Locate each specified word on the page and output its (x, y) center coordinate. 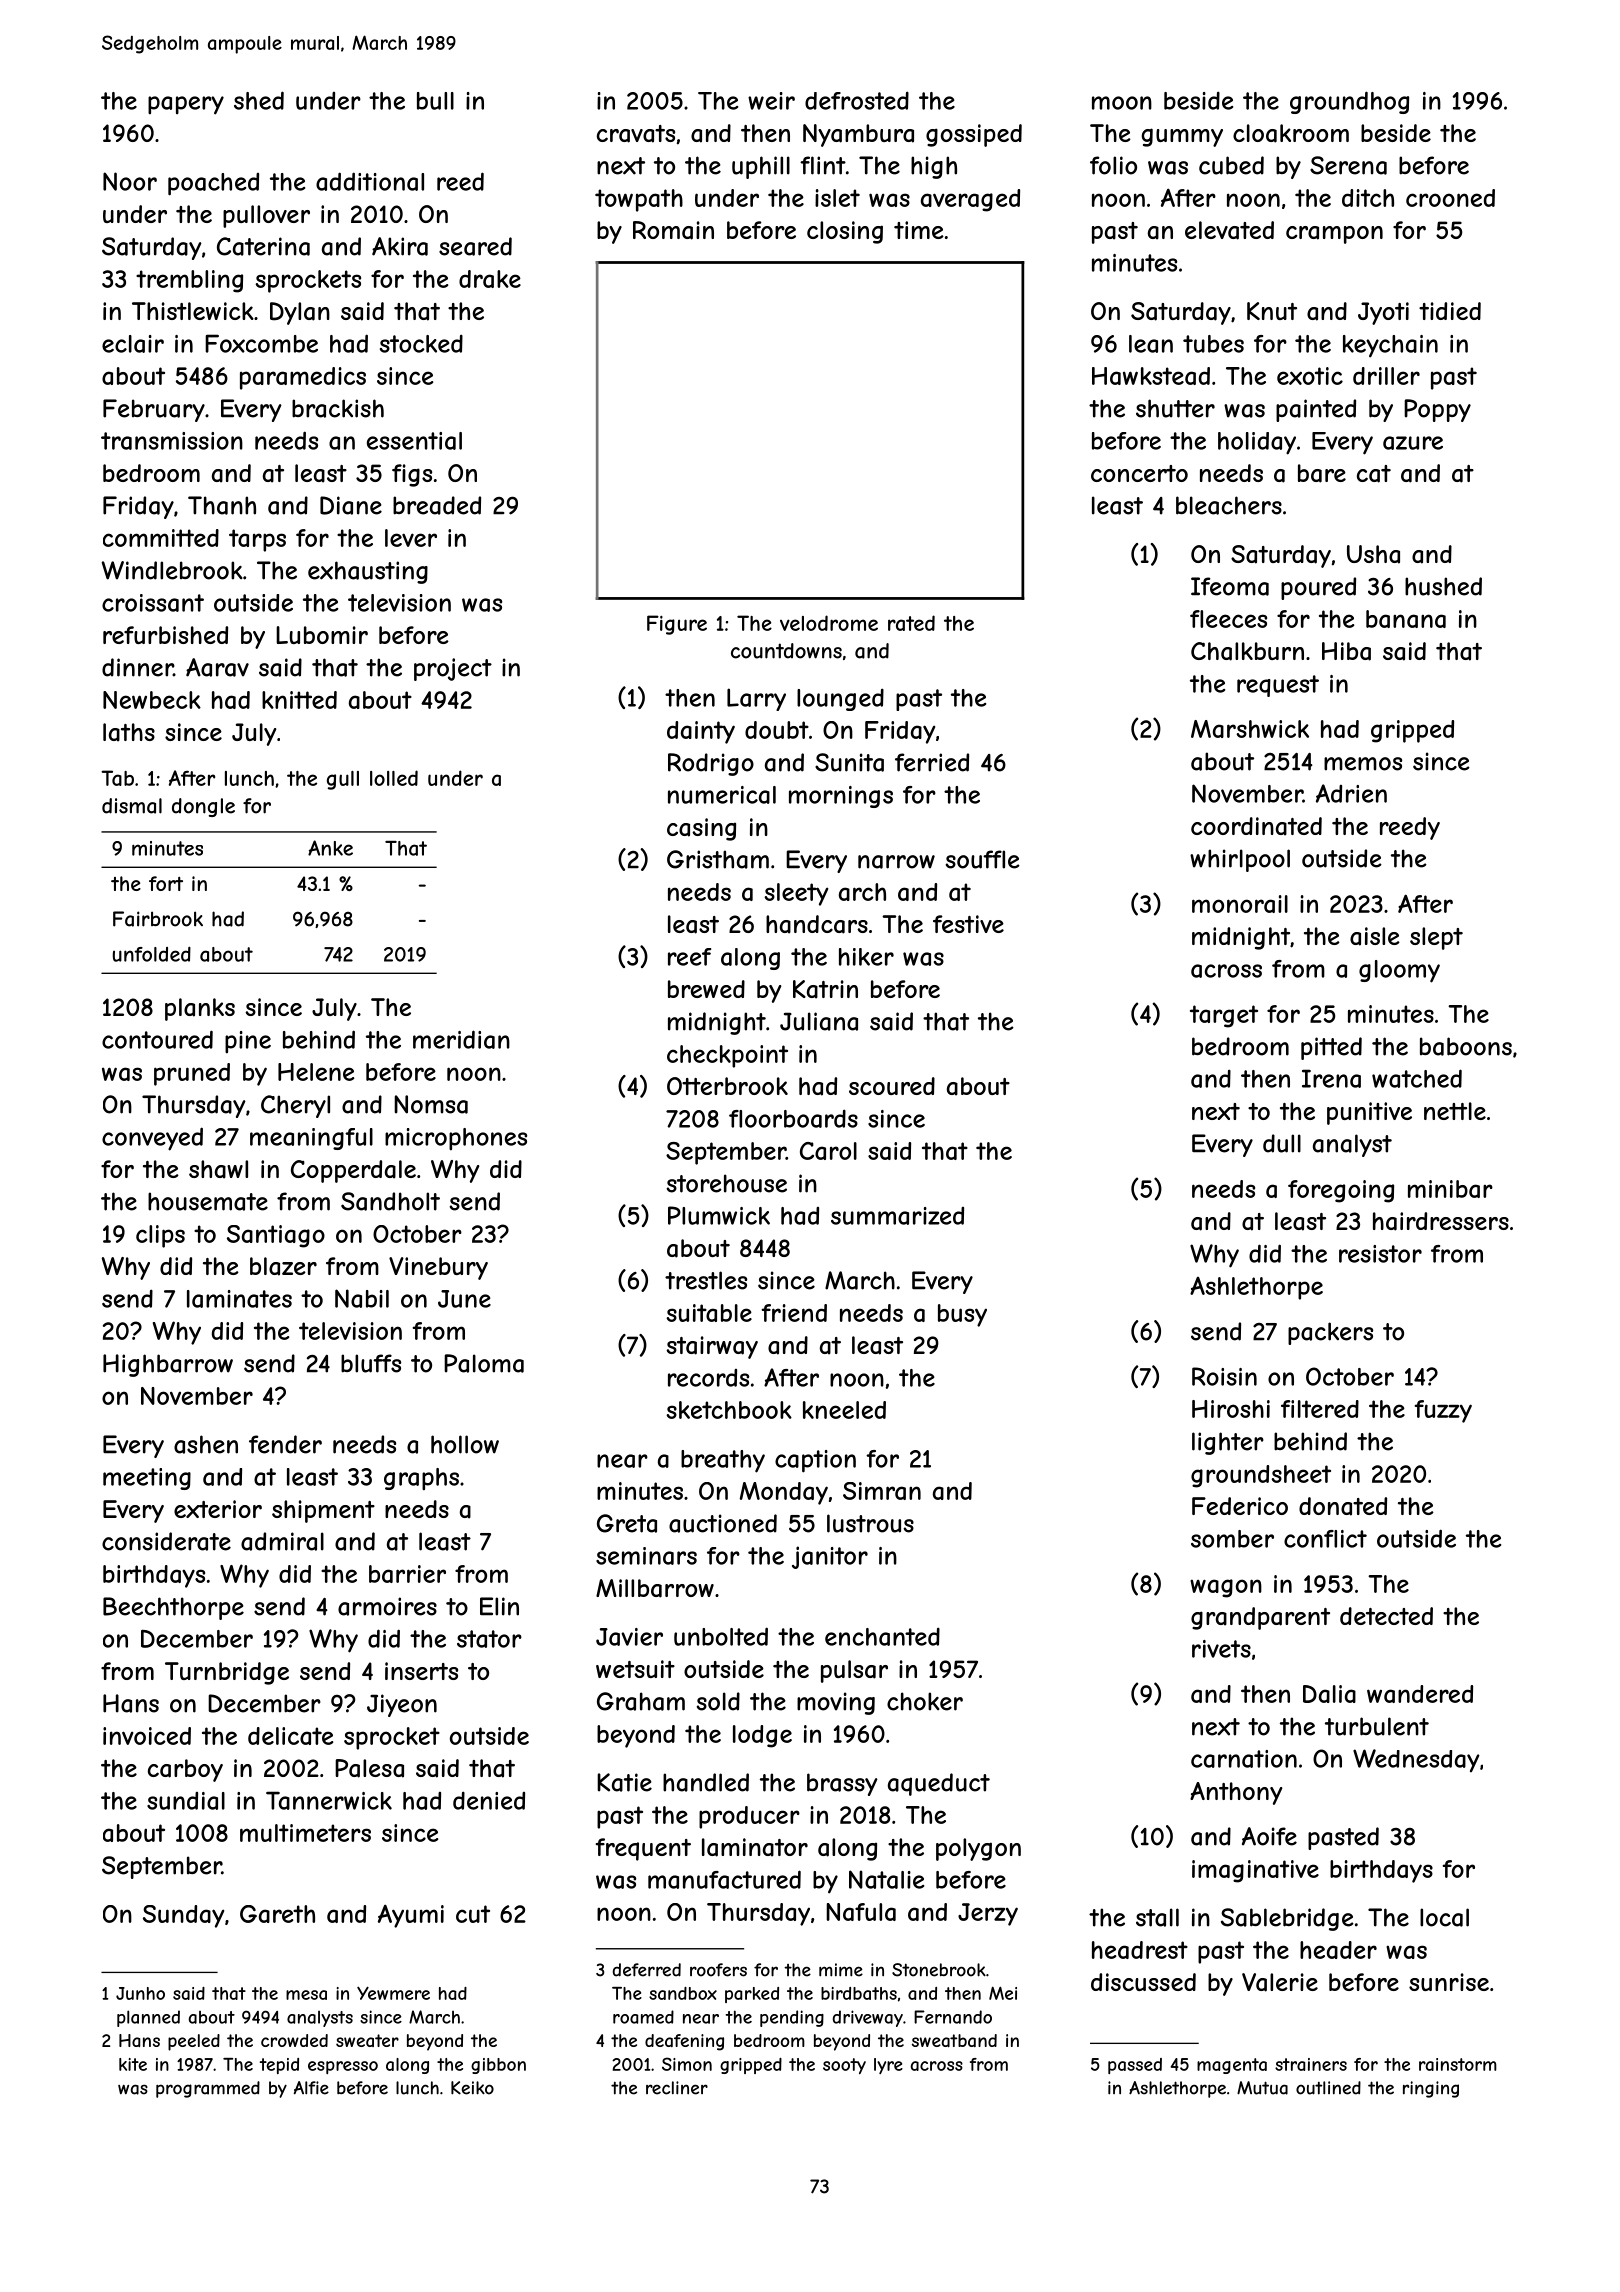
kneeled (844, 1410)
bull (435, 101)
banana (1406, 619)
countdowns (786, 651)
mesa (306, 1995)
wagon (1226, 1588)
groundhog (1349, 102)
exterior (218, 1509)
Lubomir (322, 635)
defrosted (857, 100)
